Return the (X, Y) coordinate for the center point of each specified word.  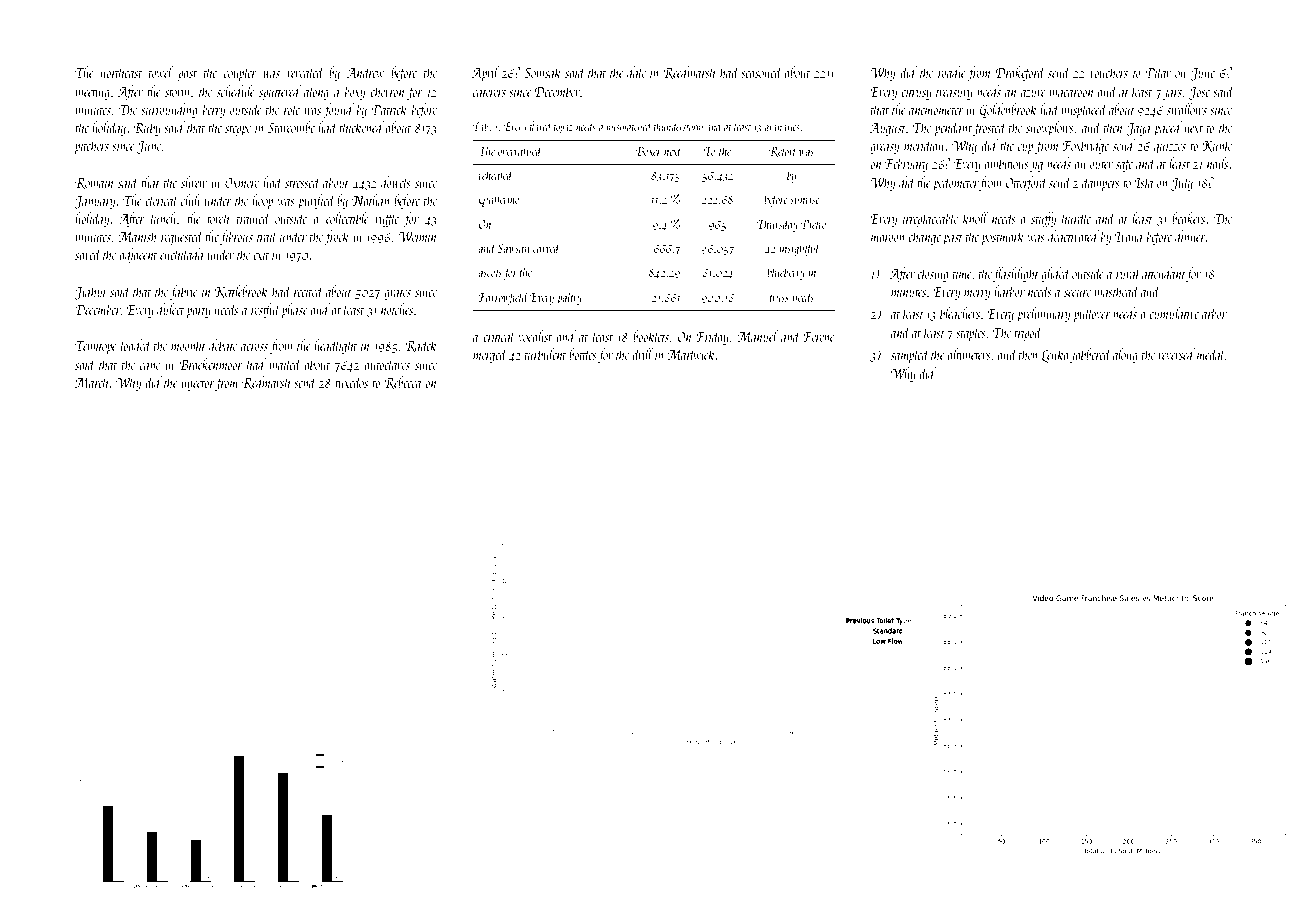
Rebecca (402, 382)
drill (642, 354)
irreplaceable (930, 219)
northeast (121, 72)
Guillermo (499, 200)
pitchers (91, 146)
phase (294, 310)
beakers (1188, 218)
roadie (952, 72)
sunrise (805, 199)
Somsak (542, 72)
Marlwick (691, 354)
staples (971, 333)
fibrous (236, 237)
